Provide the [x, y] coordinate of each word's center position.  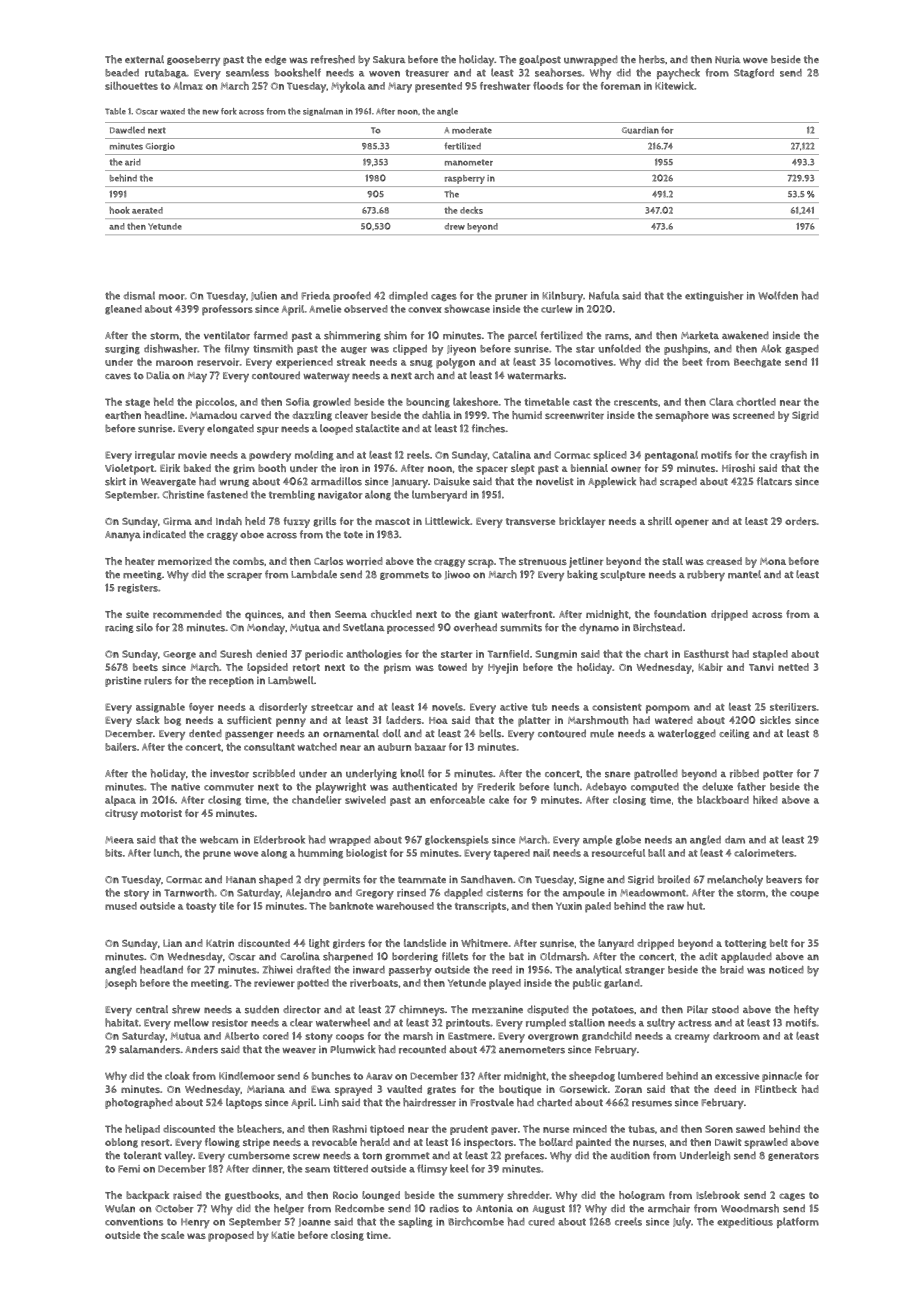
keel [459, 1168]
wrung [234, 483]
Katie [283, 1235]
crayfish [788, 456]
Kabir [711, 667]
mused [121, 906]
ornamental [351, 733]
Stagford [754, 73]
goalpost [540, 60]
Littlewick [447, 521]
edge [275, 60]
